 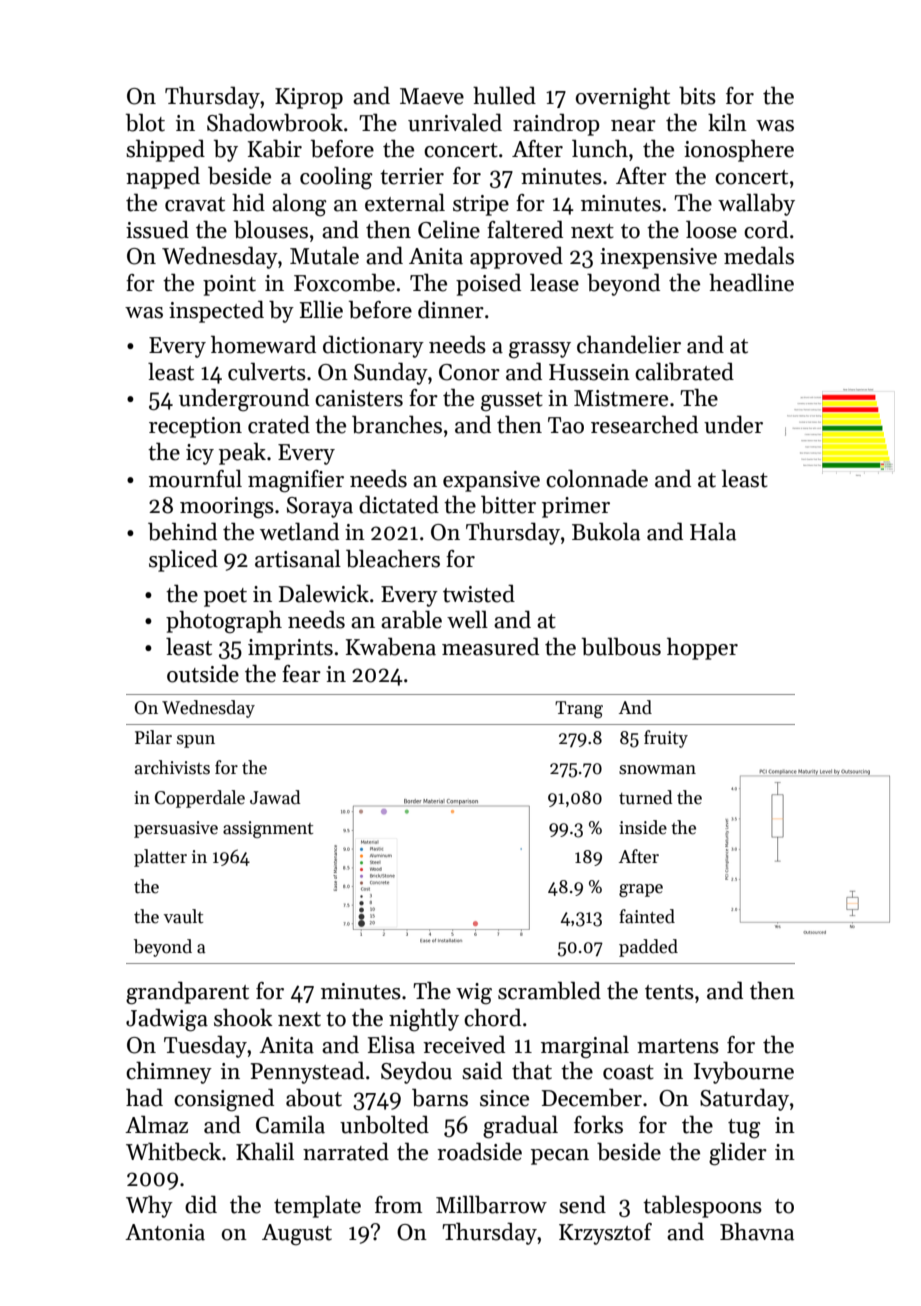 I want to click on medals, so click(x=759, y=255).
